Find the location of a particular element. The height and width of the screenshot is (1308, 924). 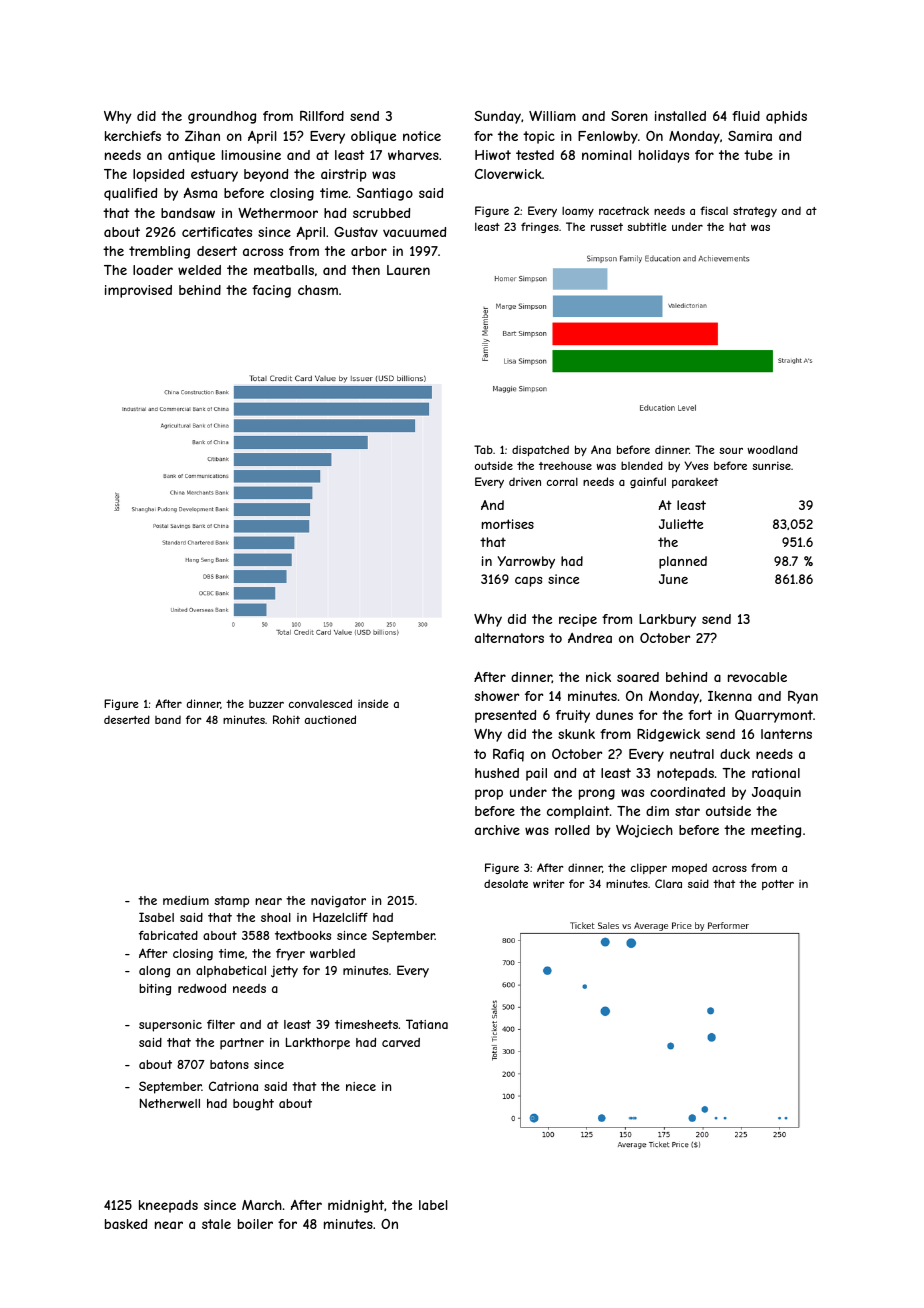

aphids is located at coordinates (786, 117).
